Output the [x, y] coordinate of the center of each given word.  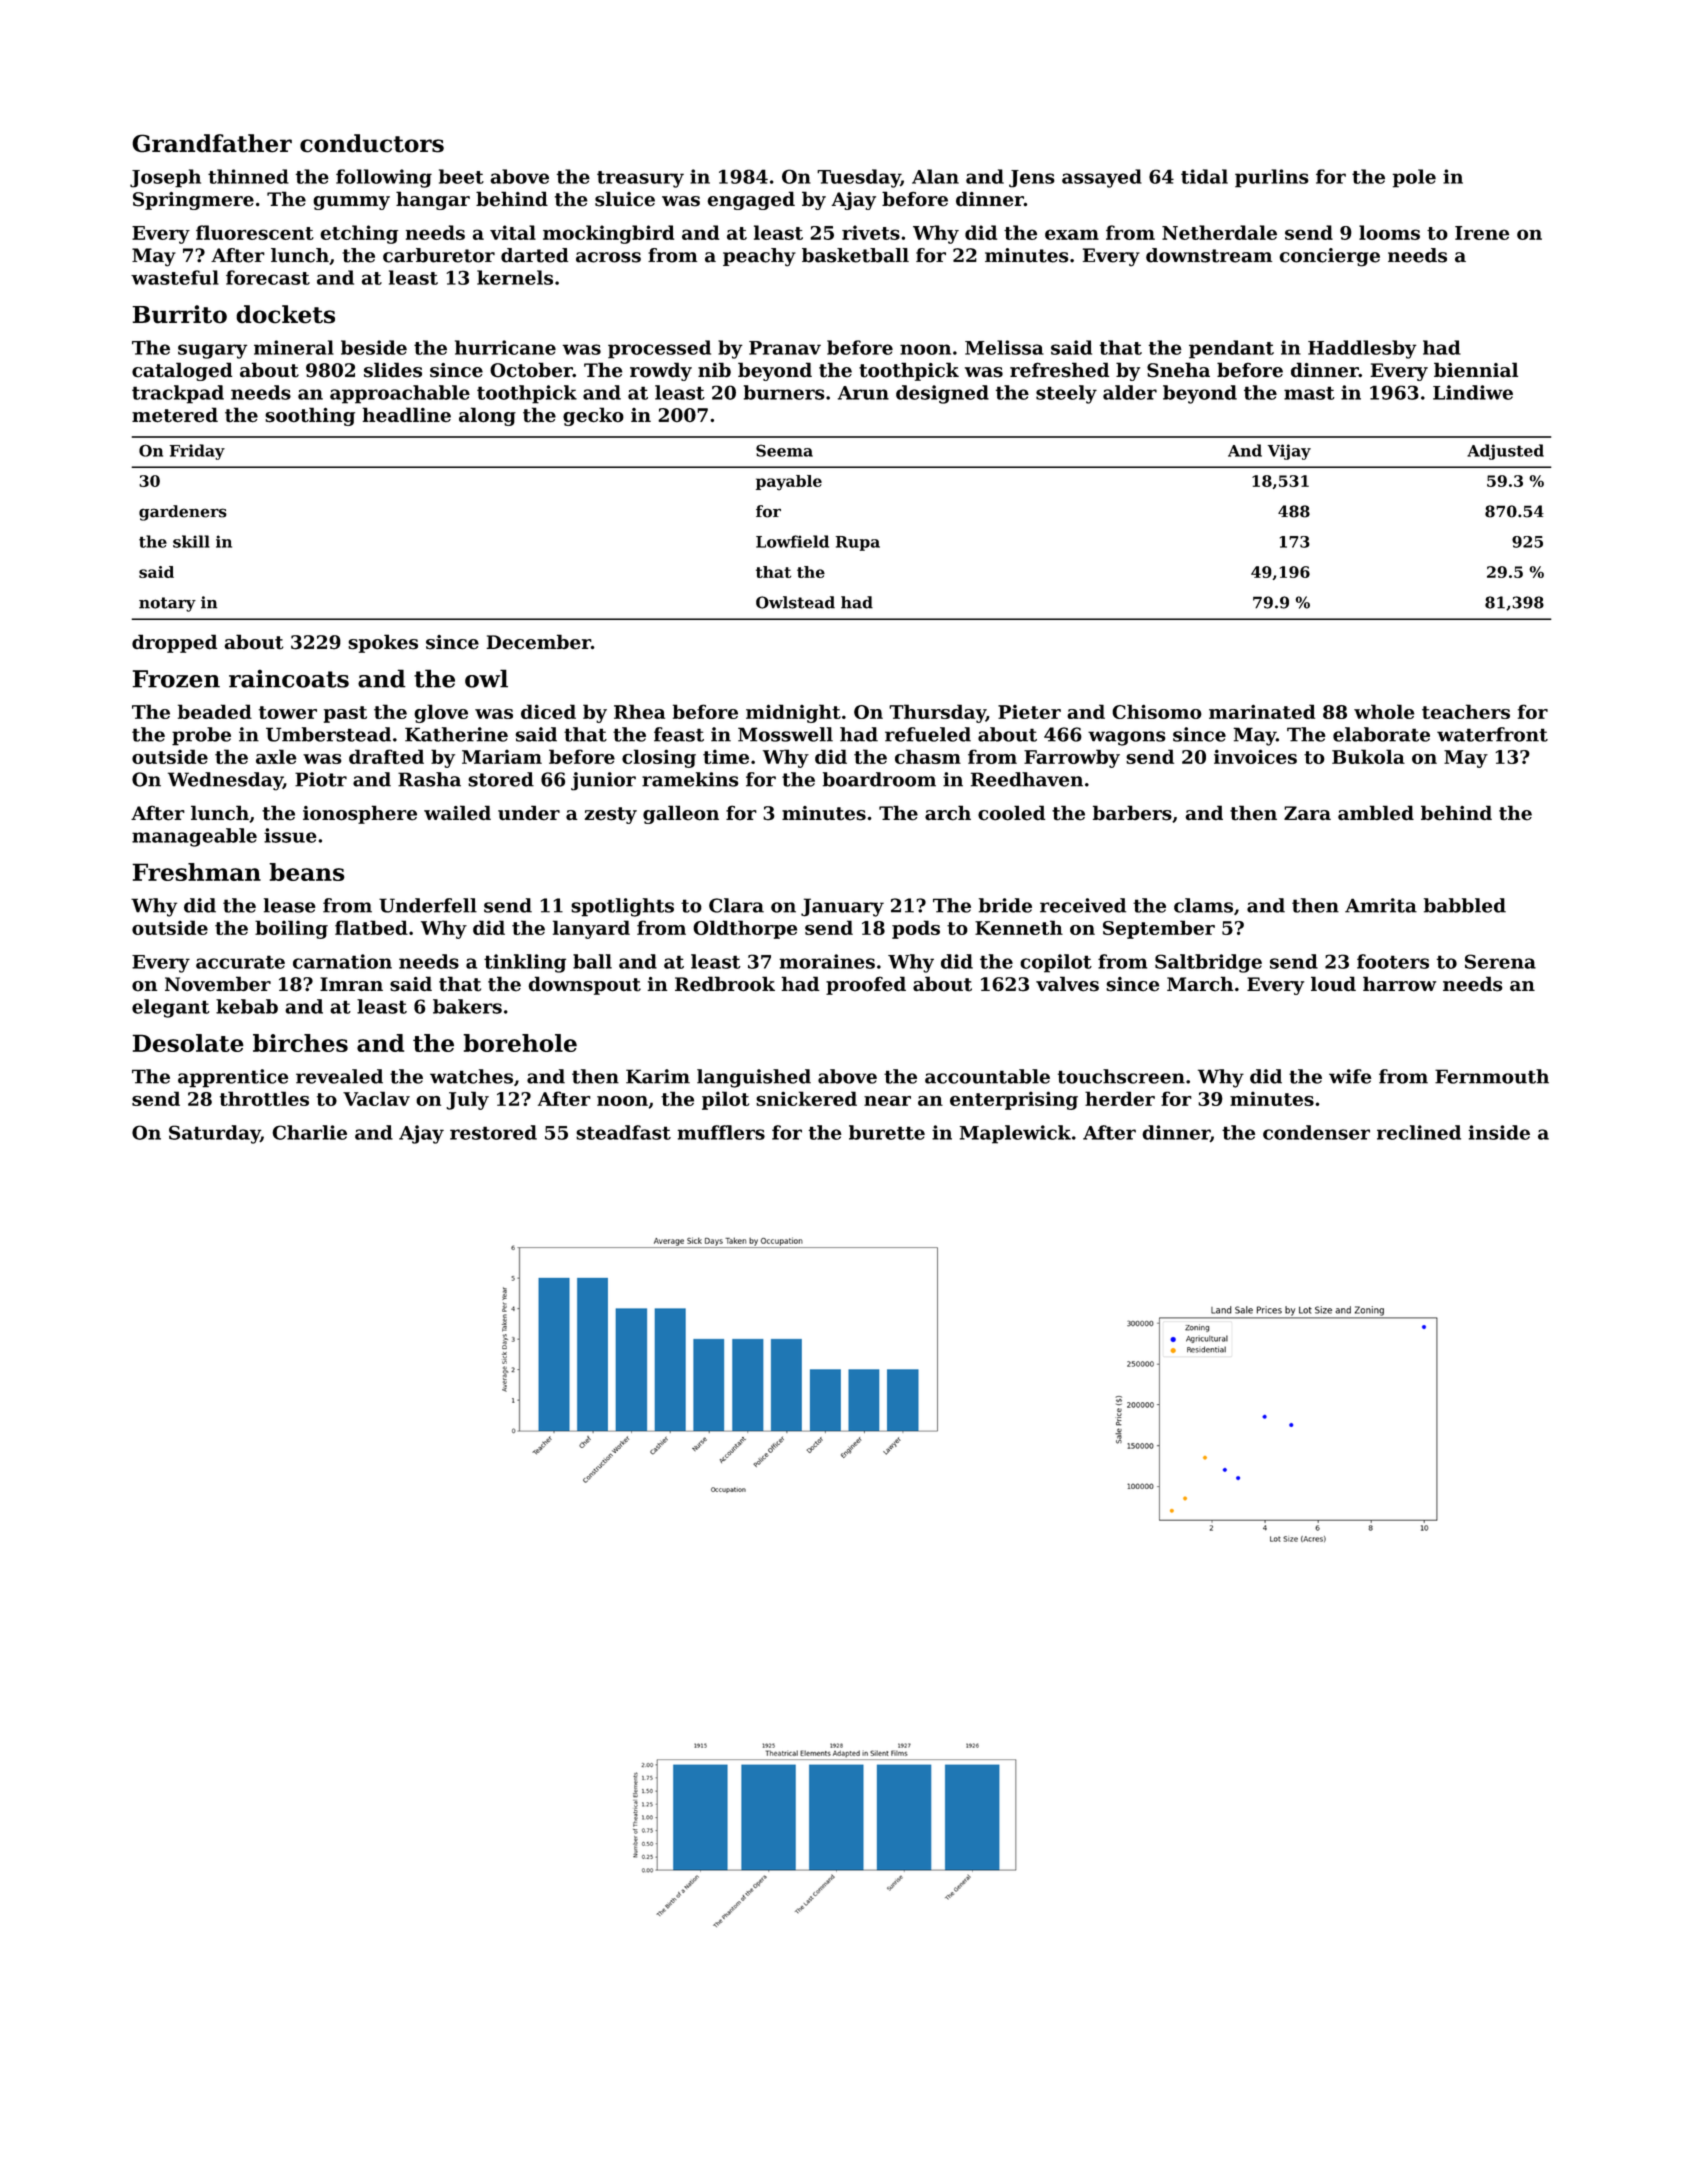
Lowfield [792, 541]
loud [1333, 984]
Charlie [309, 1132]
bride [1005, 905]
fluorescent [255, 232]
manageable [194, 837]
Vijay [1289, 452]
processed [659, 349]
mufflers [721, 1132]
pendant [1231, 349]
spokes [383, 643]
